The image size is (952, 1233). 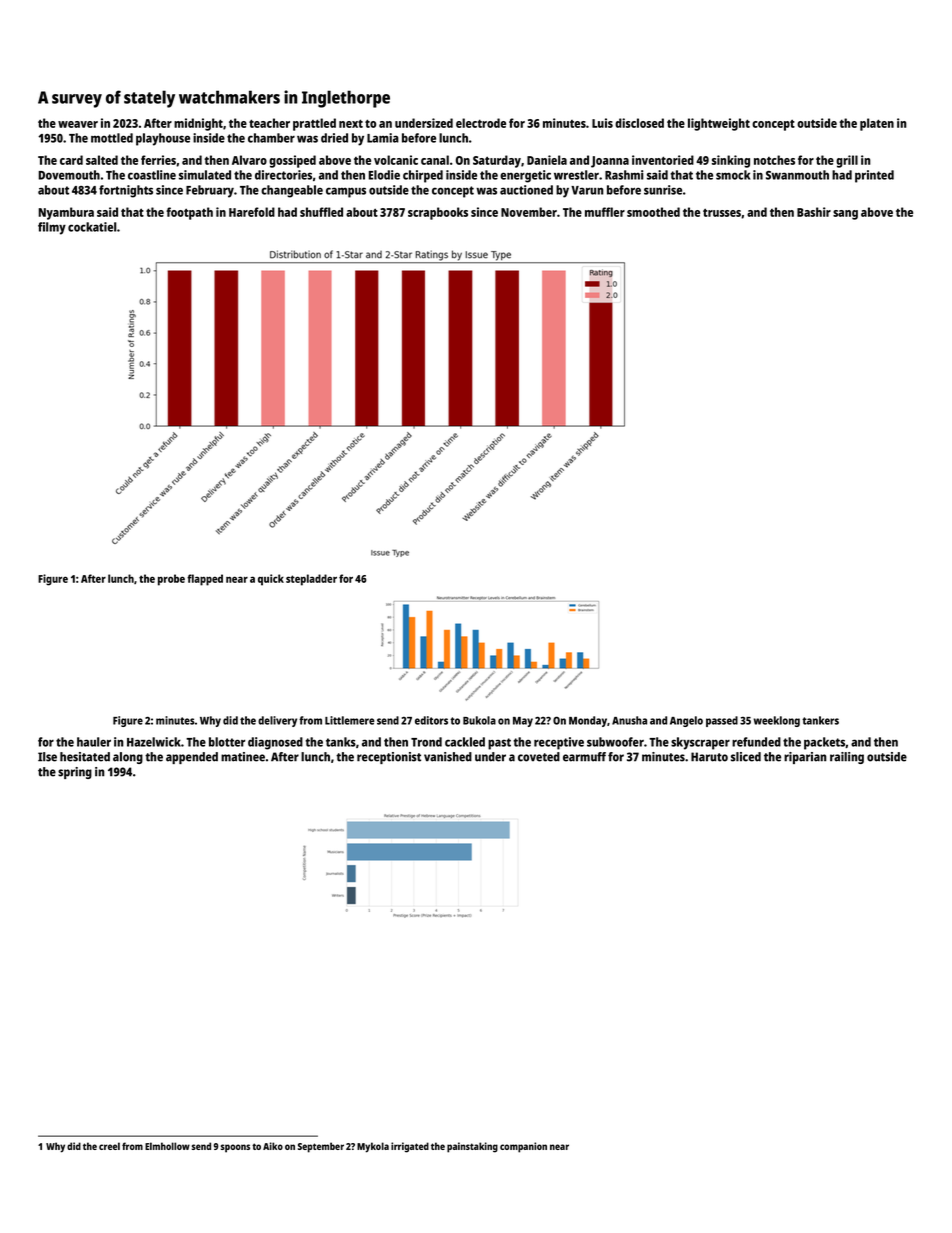 What do you see at coordinates (523, 1147) in the screenshot?
I see `companion` at bounding box center [523, 1147].
